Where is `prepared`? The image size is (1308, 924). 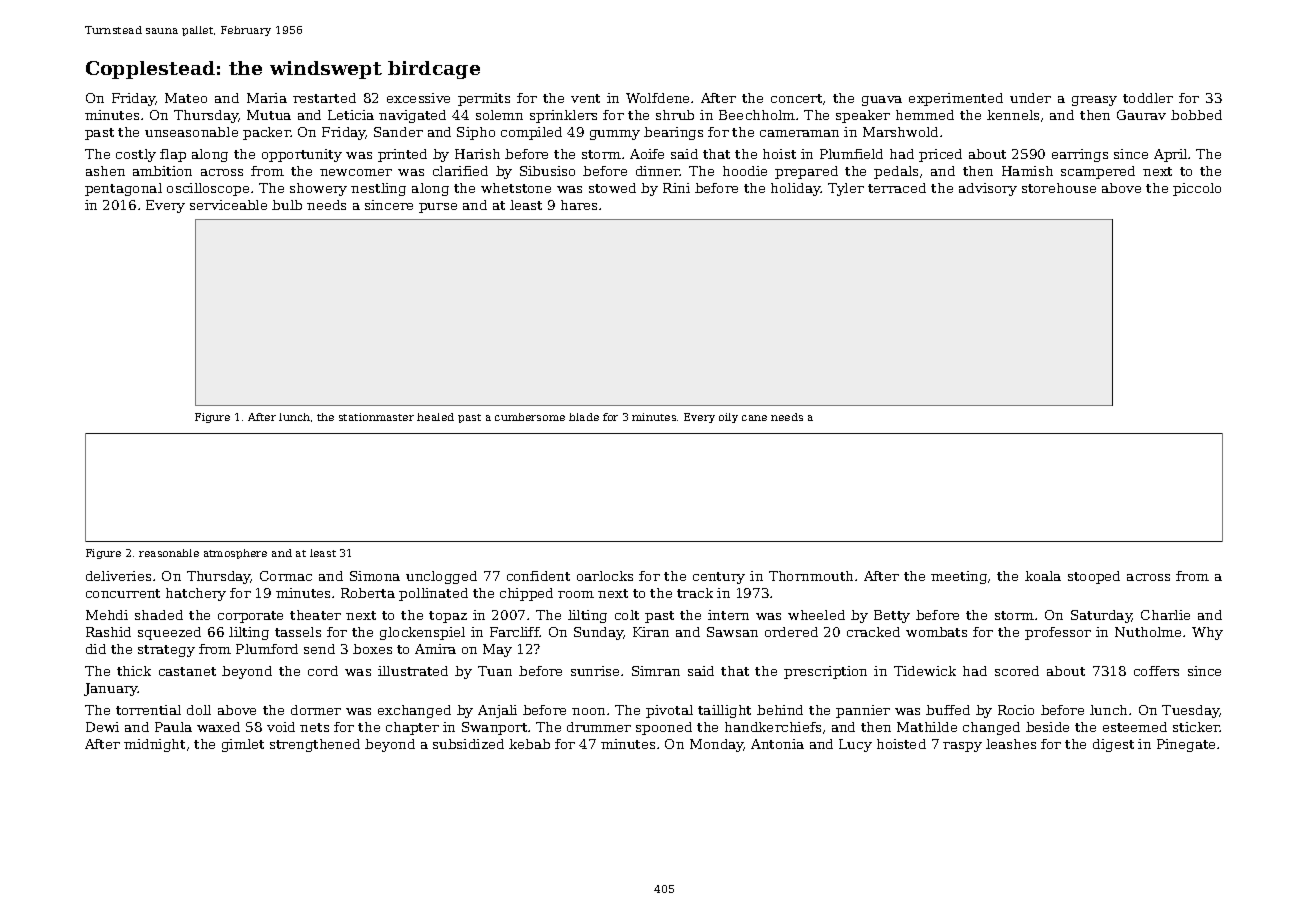
prepared is located at coordinates (806, 172).
